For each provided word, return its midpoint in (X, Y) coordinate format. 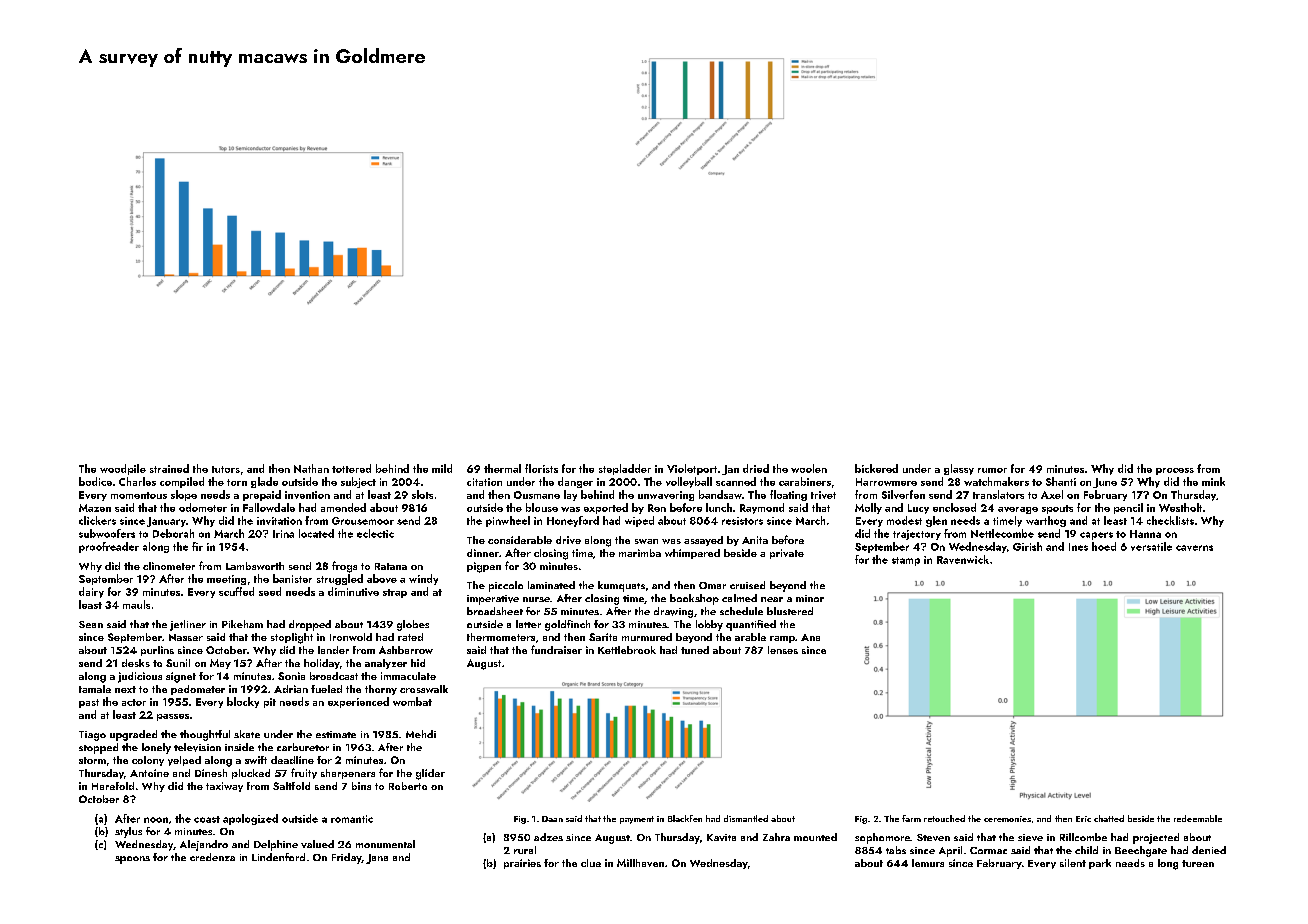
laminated (551, 585)
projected (1156, 838)
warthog (1046, 521)
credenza (212, 857)
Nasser (186, 637)
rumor (992, 470)
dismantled (746, 818)
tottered (351, 468)
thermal (502, 468)
